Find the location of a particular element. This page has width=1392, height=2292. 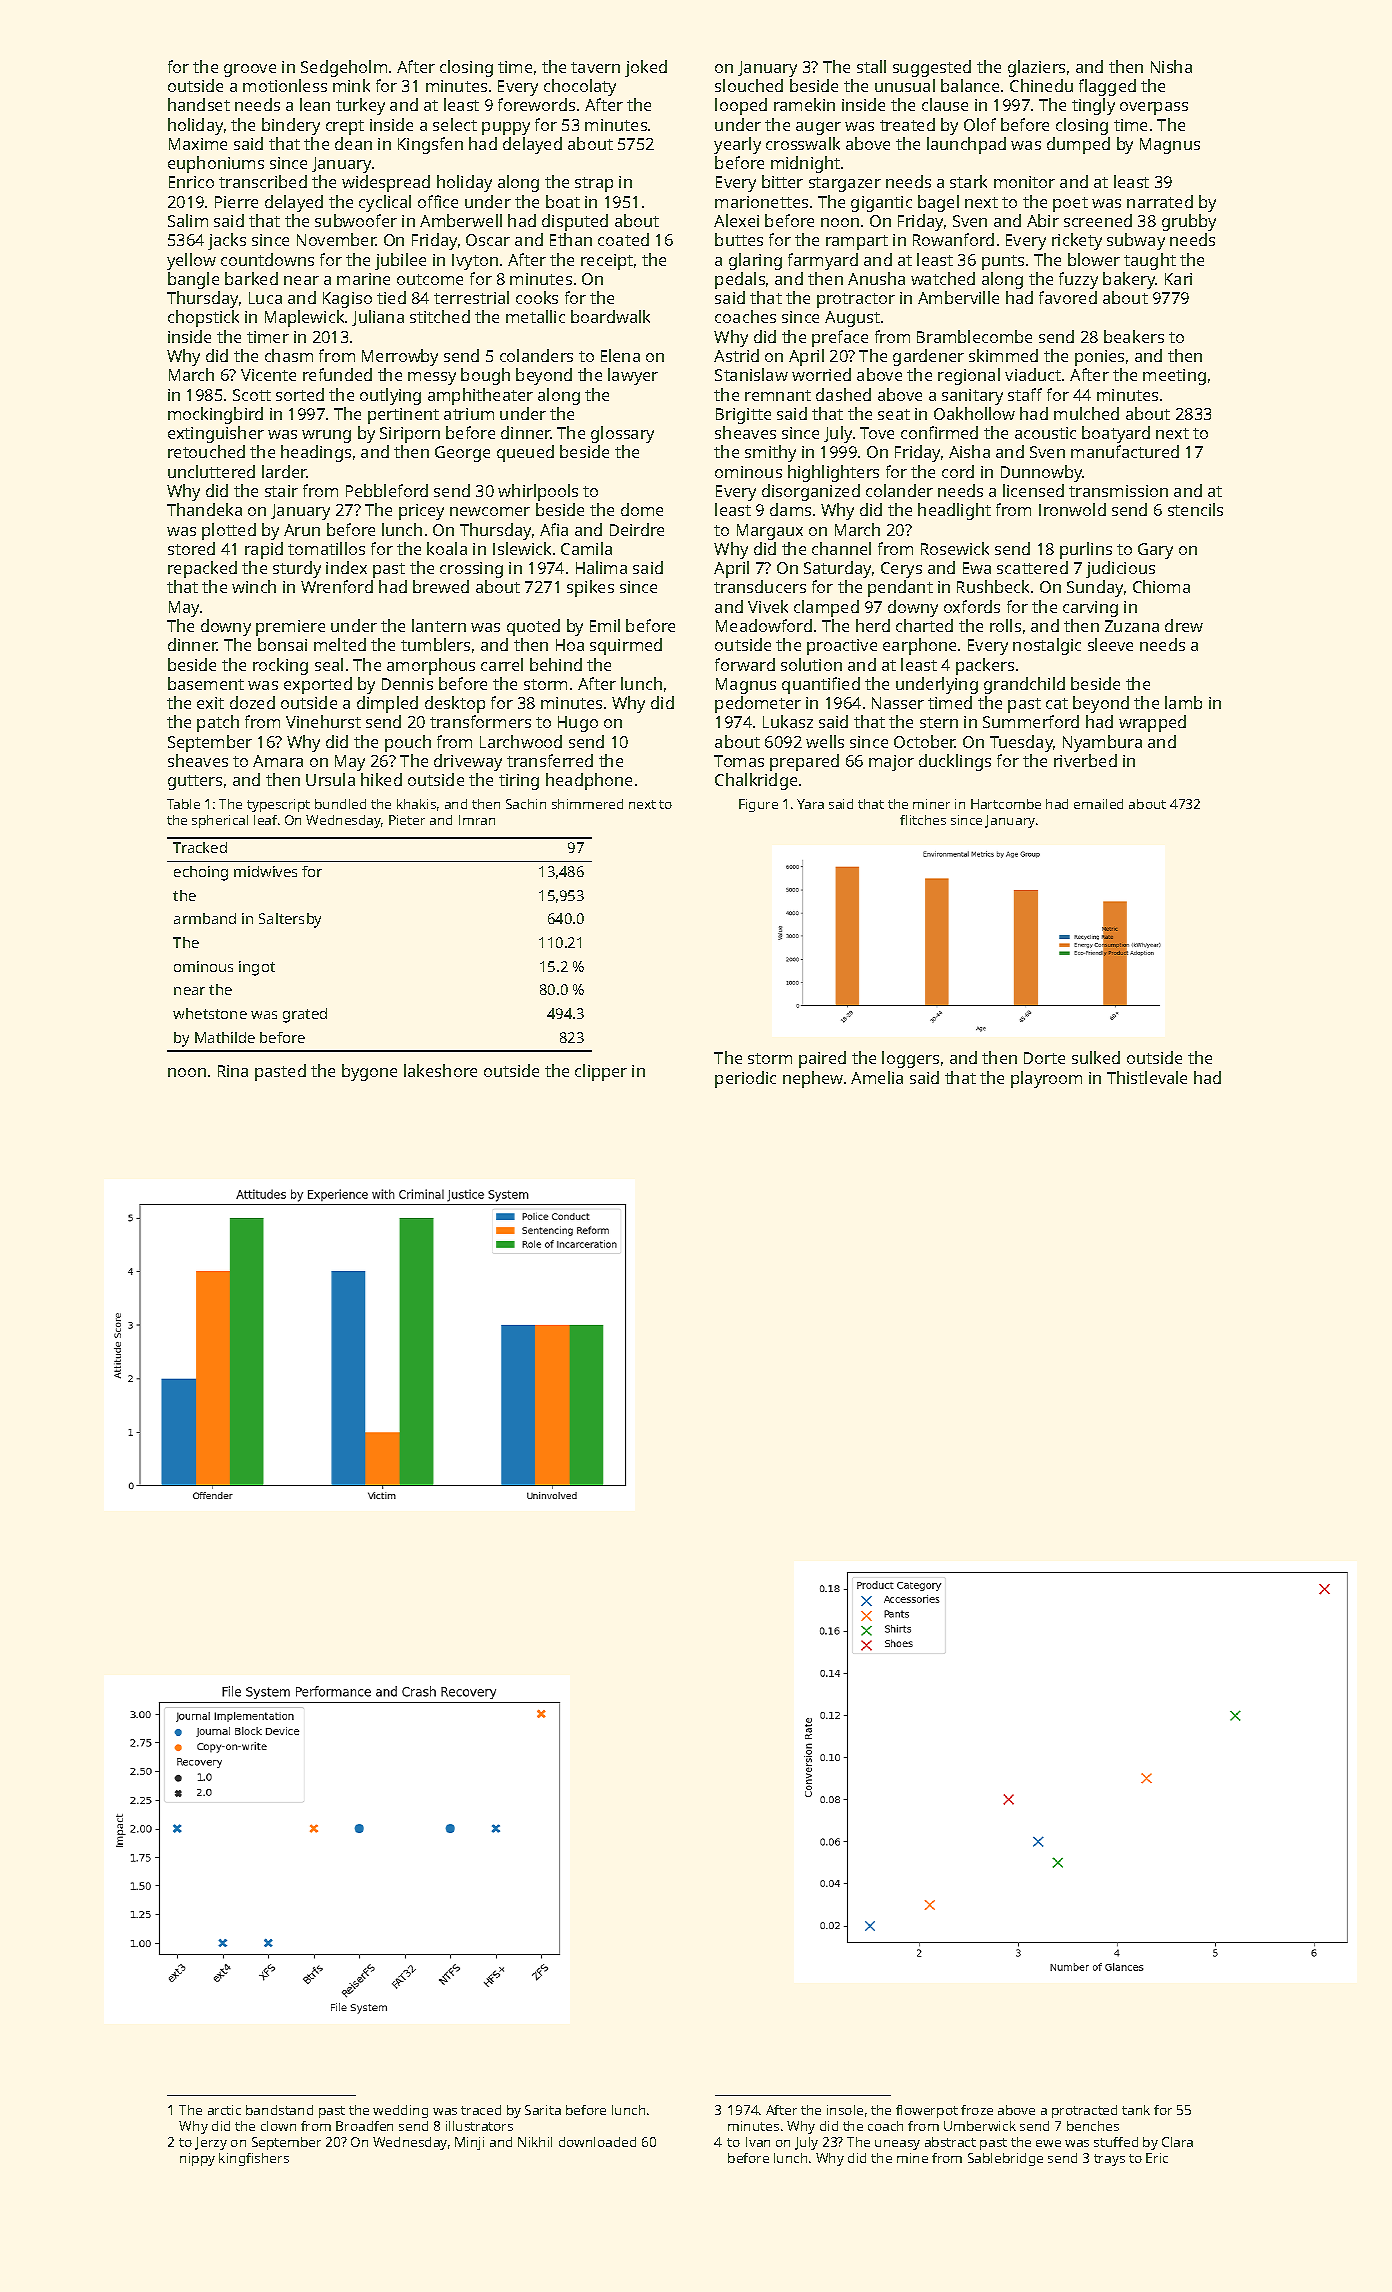

downloaded is located at coordinates (597, 2142).
